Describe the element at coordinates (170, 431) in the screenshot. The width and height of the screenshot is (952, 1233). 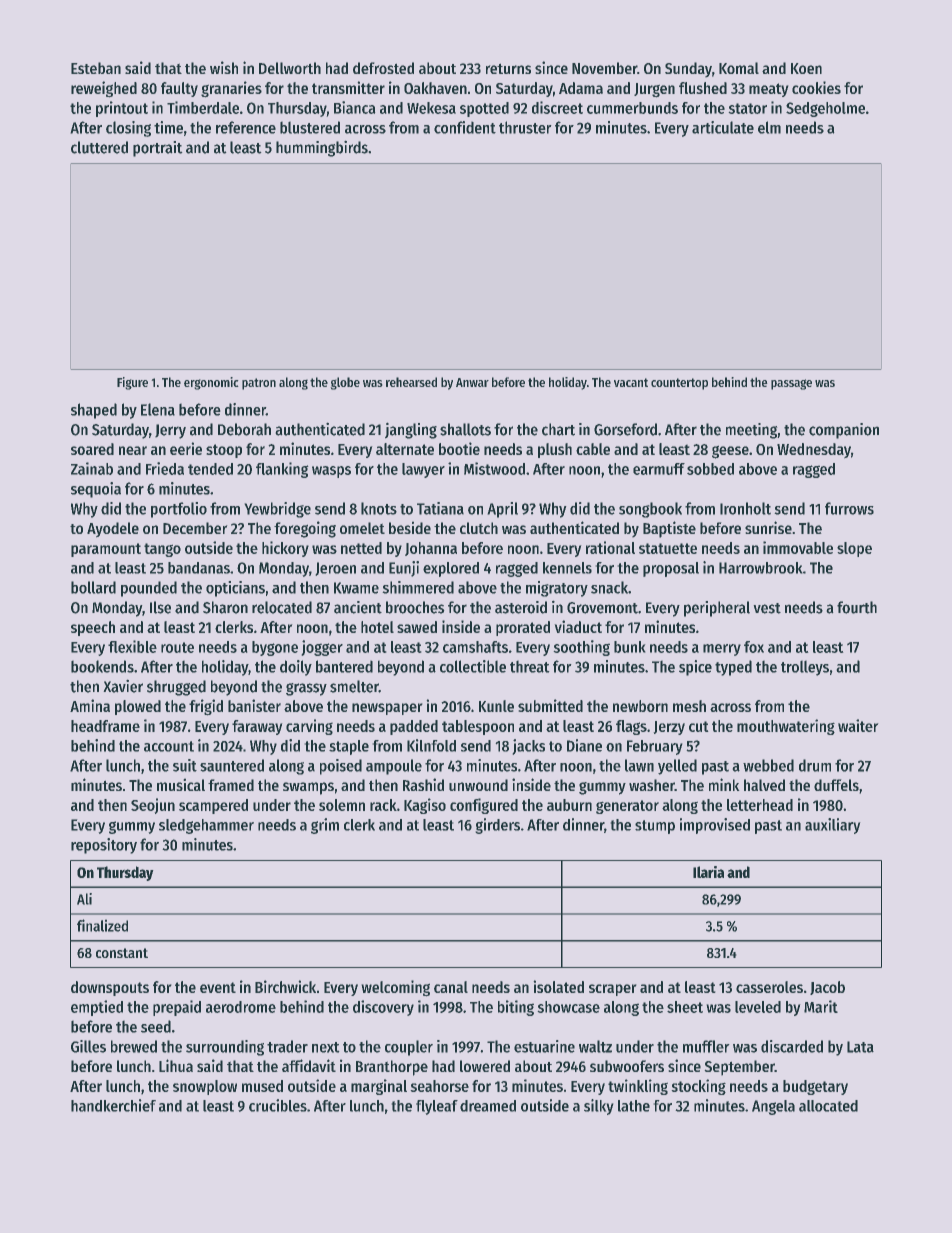
I see `Jerry` at that location.
